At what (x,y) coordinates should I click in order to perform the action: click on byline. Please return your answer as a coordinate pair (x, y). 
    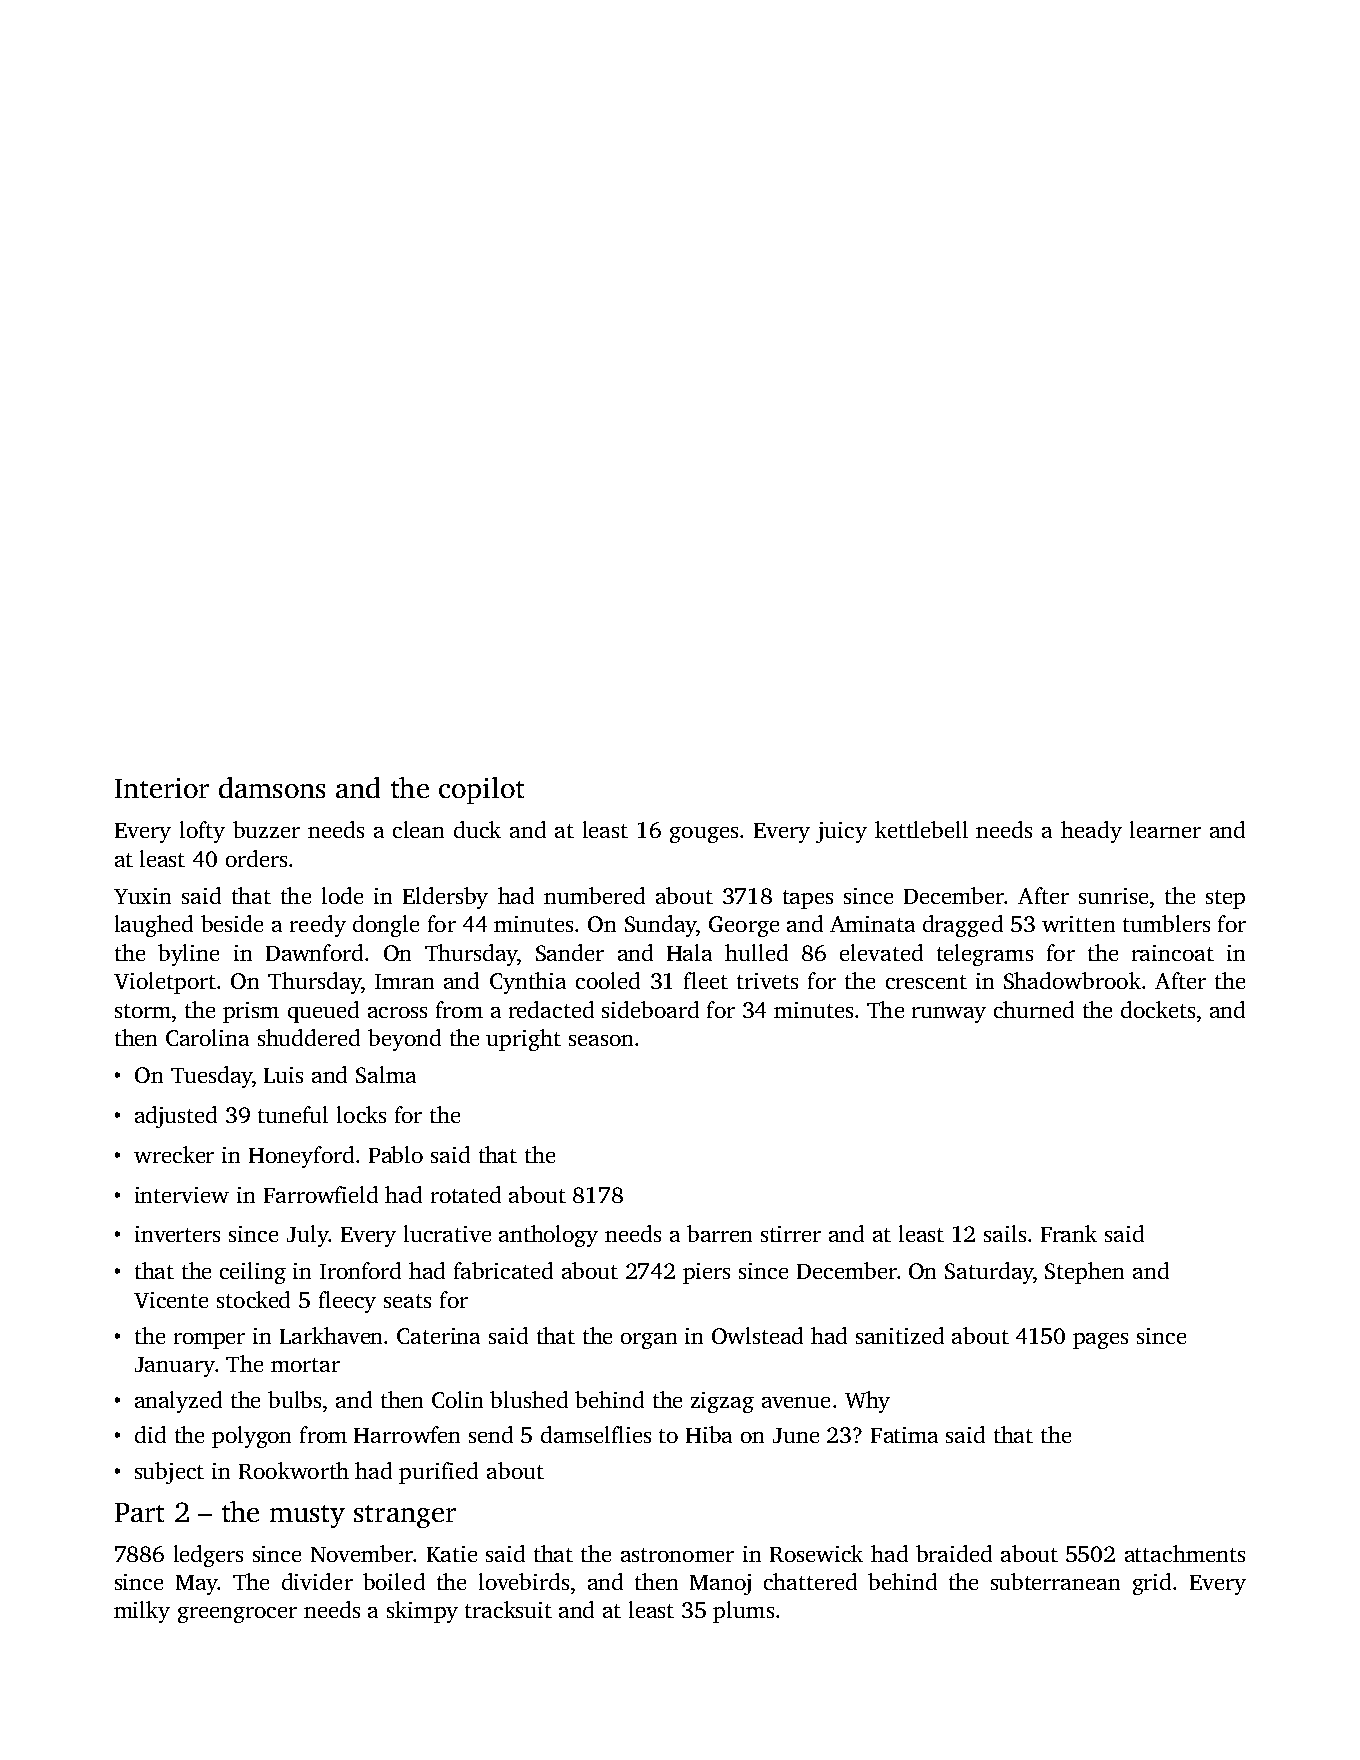
    Looking at the image, I should click on (188, 955).
